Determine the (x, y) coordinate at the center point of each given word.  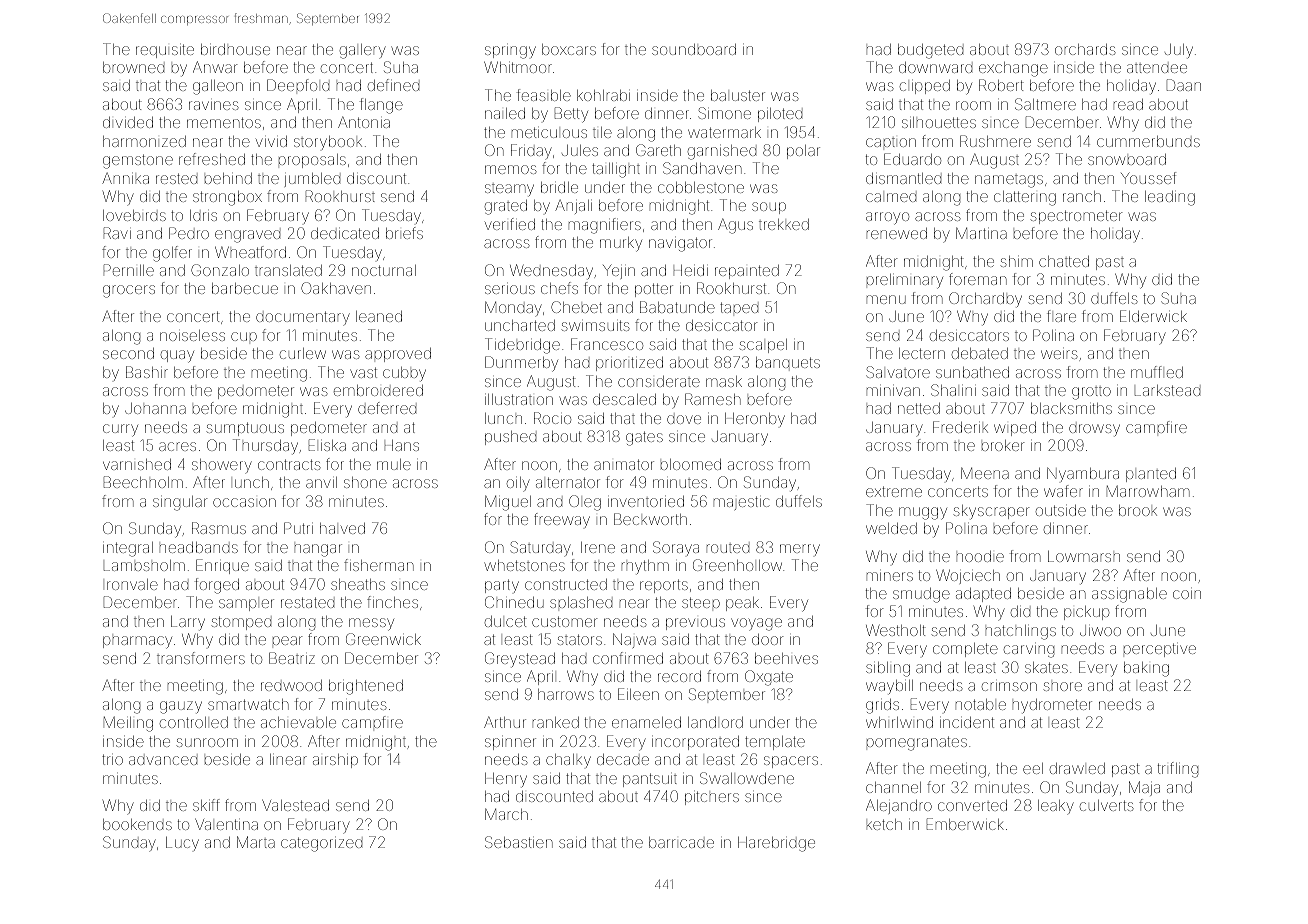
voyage (756, 624)
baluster (738, 95)
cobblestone (701, 187)
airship (335, 761)
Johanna (155, 408)
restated (307, 602)
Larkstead (1167, 390)
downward (935, 67)
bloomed (691, 464)
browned (133, 67)
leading (1170, 198)
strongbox (227, 198)
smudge (921, 595)
